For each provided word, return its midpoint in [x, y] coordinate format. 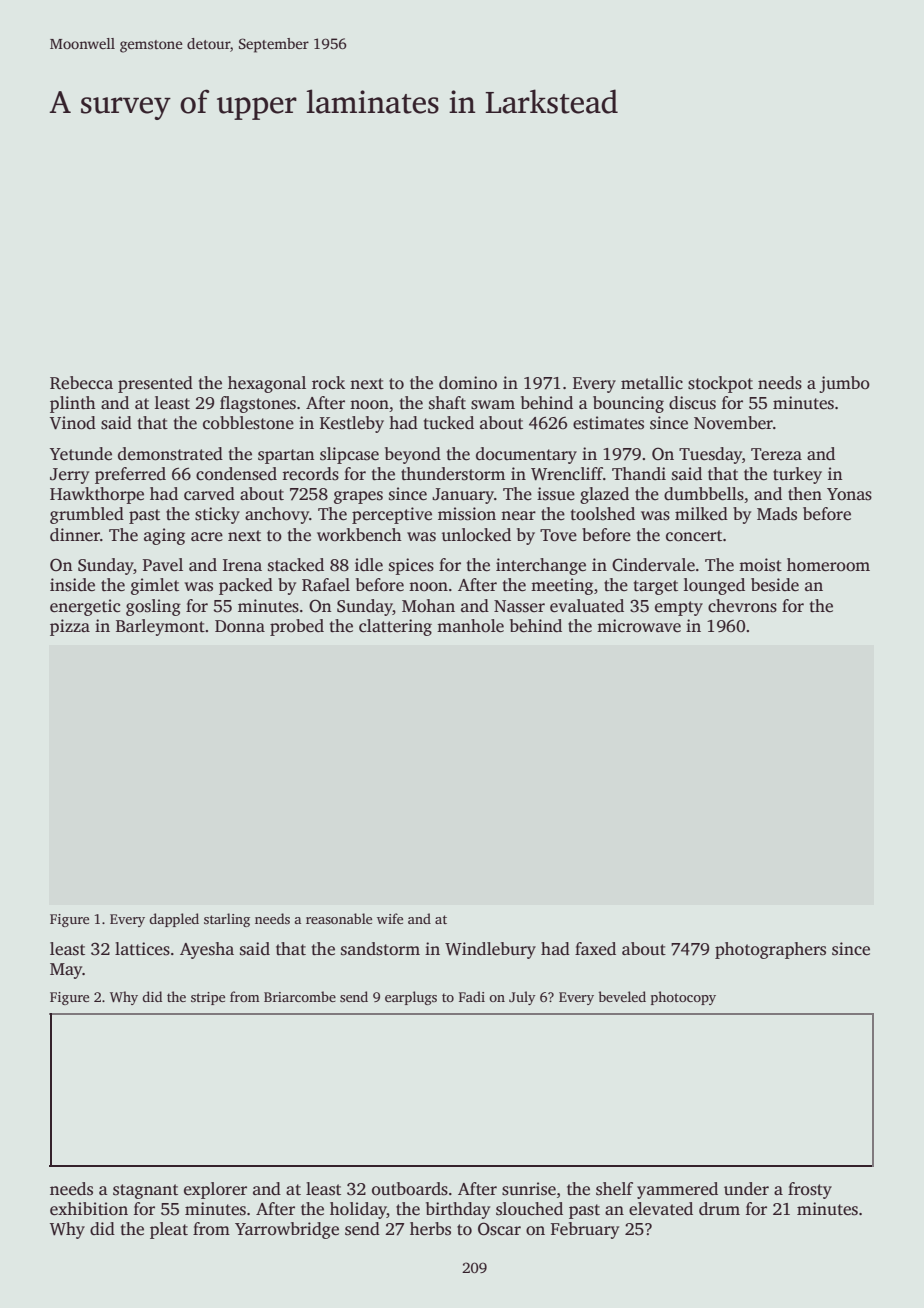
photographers [770, 950]
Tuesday [710, 455]
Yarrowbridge [287, 1230]
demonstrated [170, 454]
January [463, 496]
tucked [449, 423]
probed [297, 627]
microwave [639, 626]
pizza [70, 627]
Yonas [849, 494]
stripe [208, 998]
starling [227, 920]
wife [390, 918]
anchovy [277, 515]
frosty [810, 1190]
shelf [614, 1189]
